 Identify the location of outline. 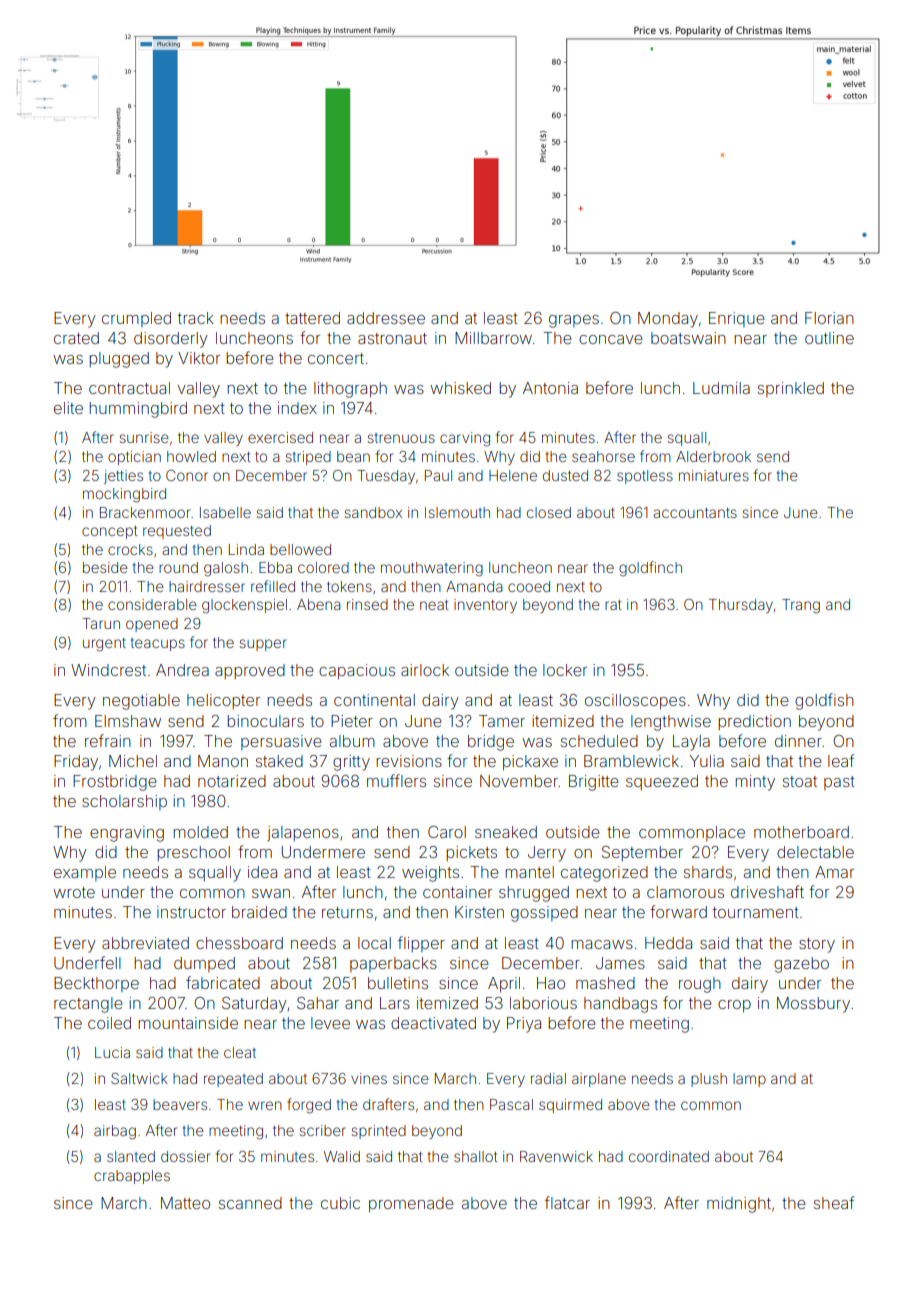
(829, 338).
